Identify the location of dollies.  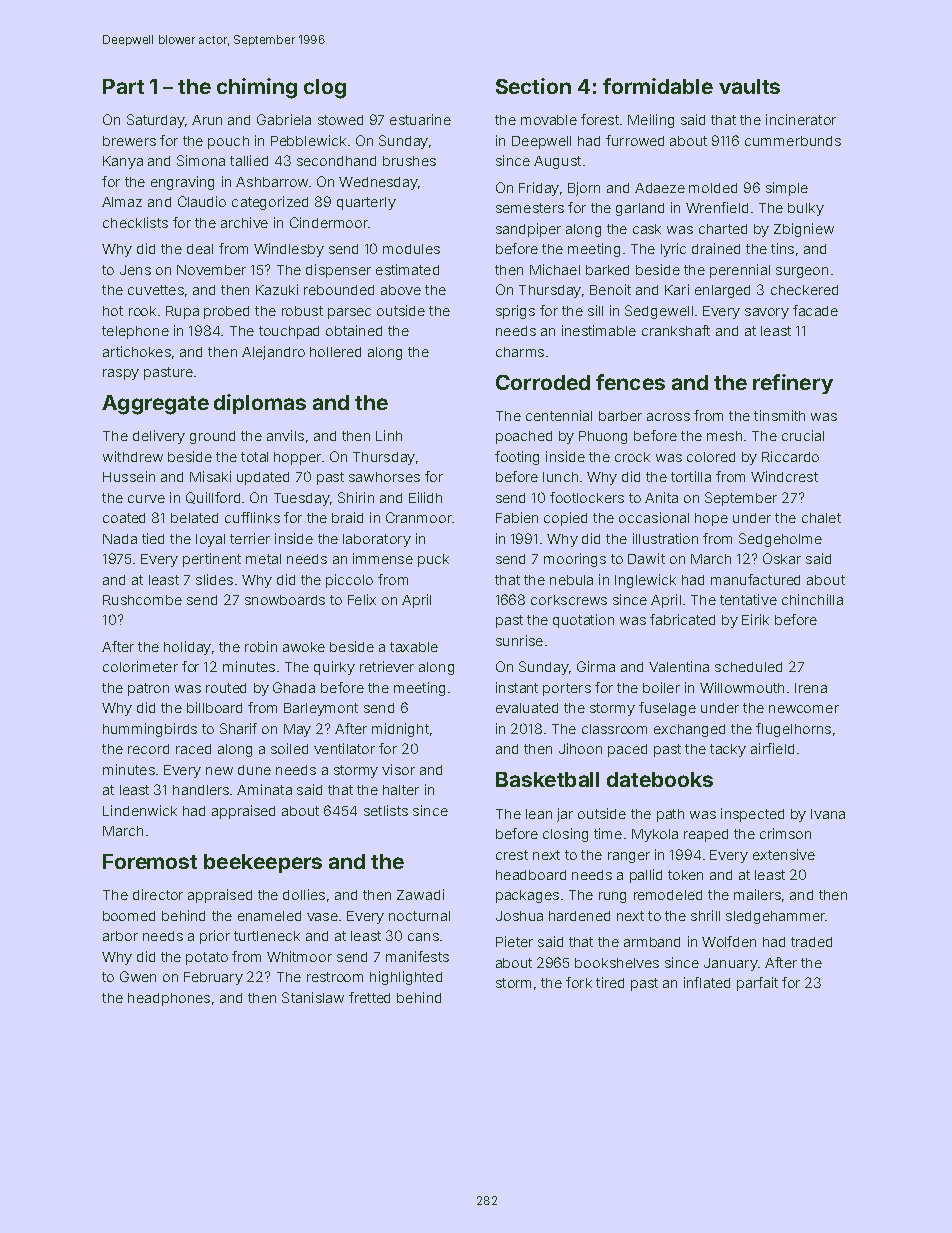
(304, 894).
